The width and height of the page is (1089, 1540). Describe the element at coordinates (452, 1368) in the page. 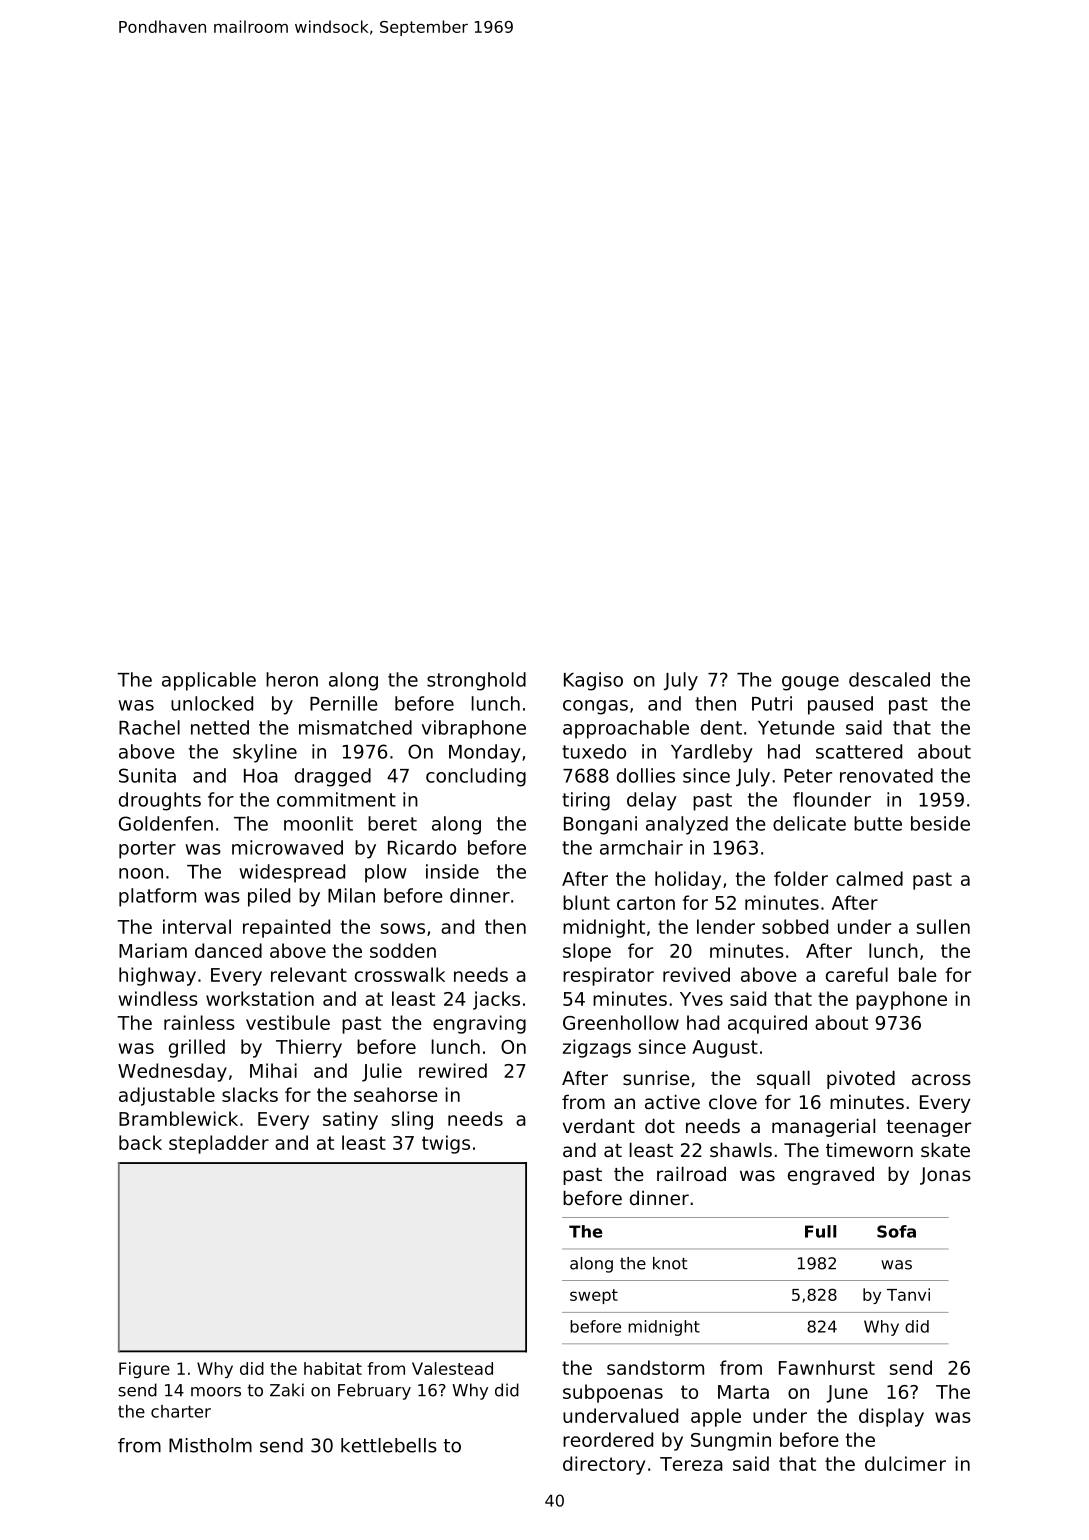

I see `Valestead` at that location.
